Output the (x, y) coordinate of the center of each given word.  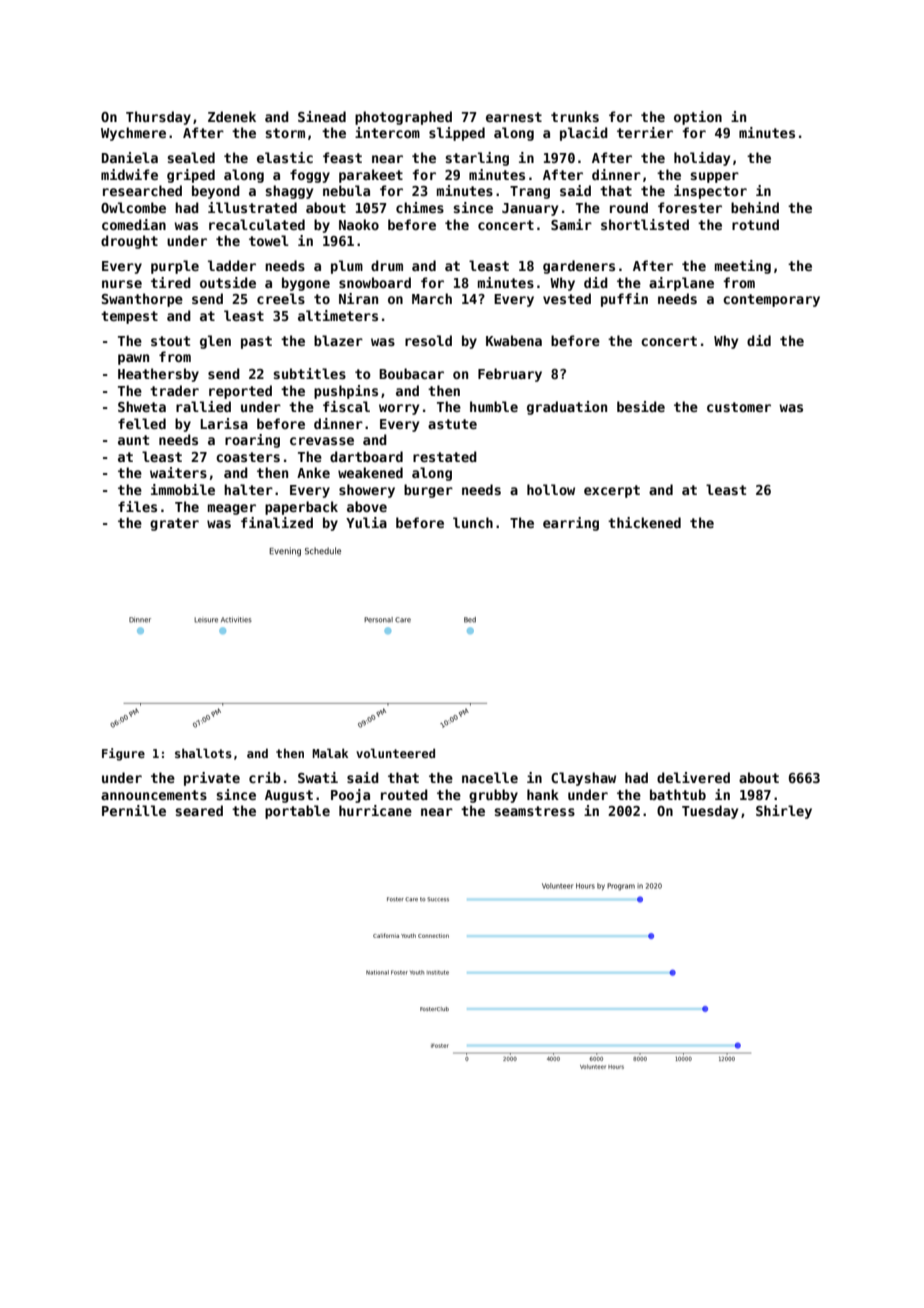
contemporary (771, 300)
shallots (203, 753)
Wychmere (133, 134)
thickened (644, 522)
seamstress (534, 811)
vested (567, 298)
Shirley (784, 812)
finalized (277, 522)
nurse (122, 284)
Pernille (134, 810)
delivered (693, 777)
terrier (645, 132)
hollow (551, 489)
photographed (403, 118)
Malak (330, 753)
